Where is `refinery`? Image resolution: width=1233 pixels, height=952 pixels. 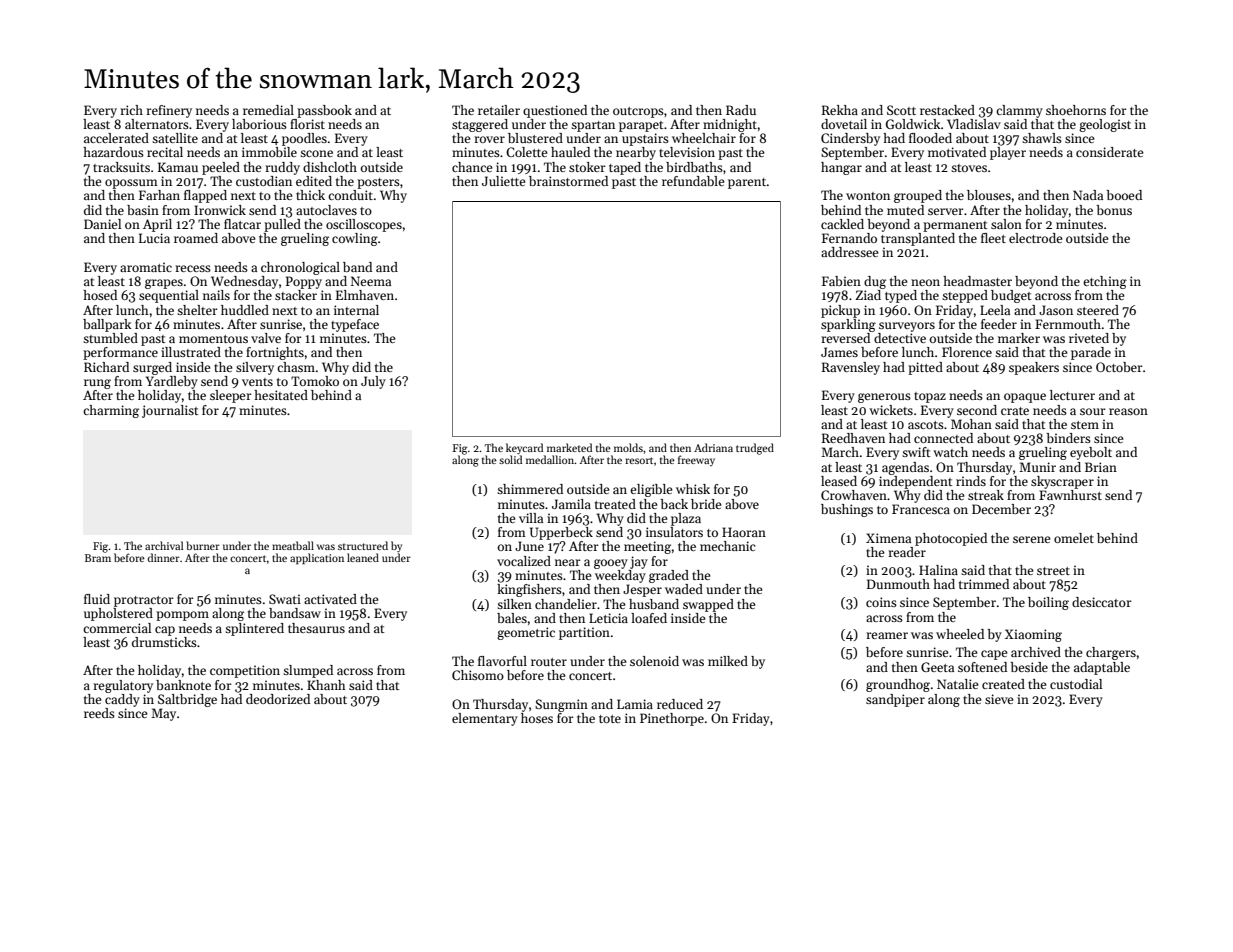 refinery is located at coordinates (169, 111).
